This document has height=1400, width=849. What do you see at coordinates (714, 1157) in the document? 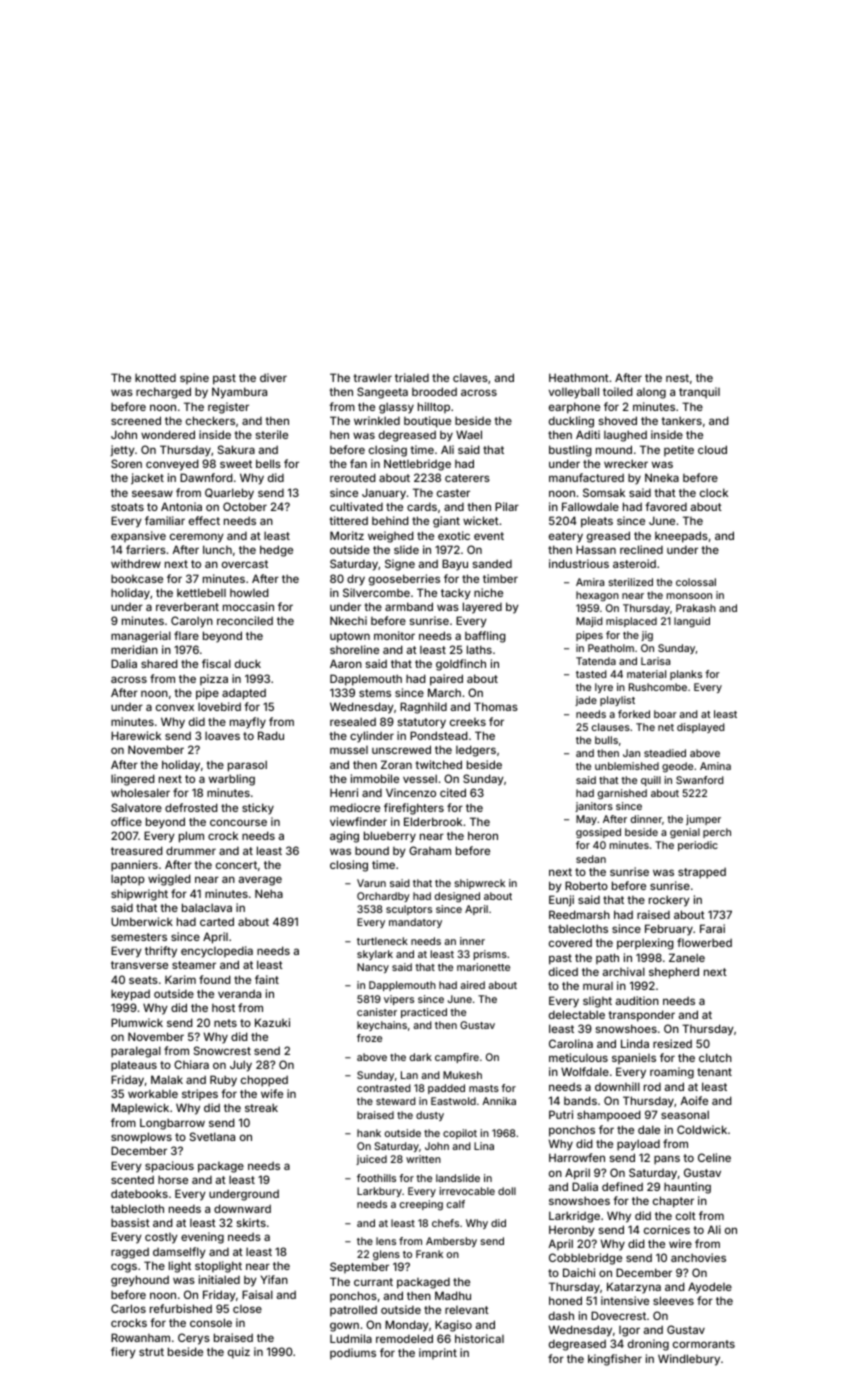
I see `Celine` at bounding box center [714, 1157].
